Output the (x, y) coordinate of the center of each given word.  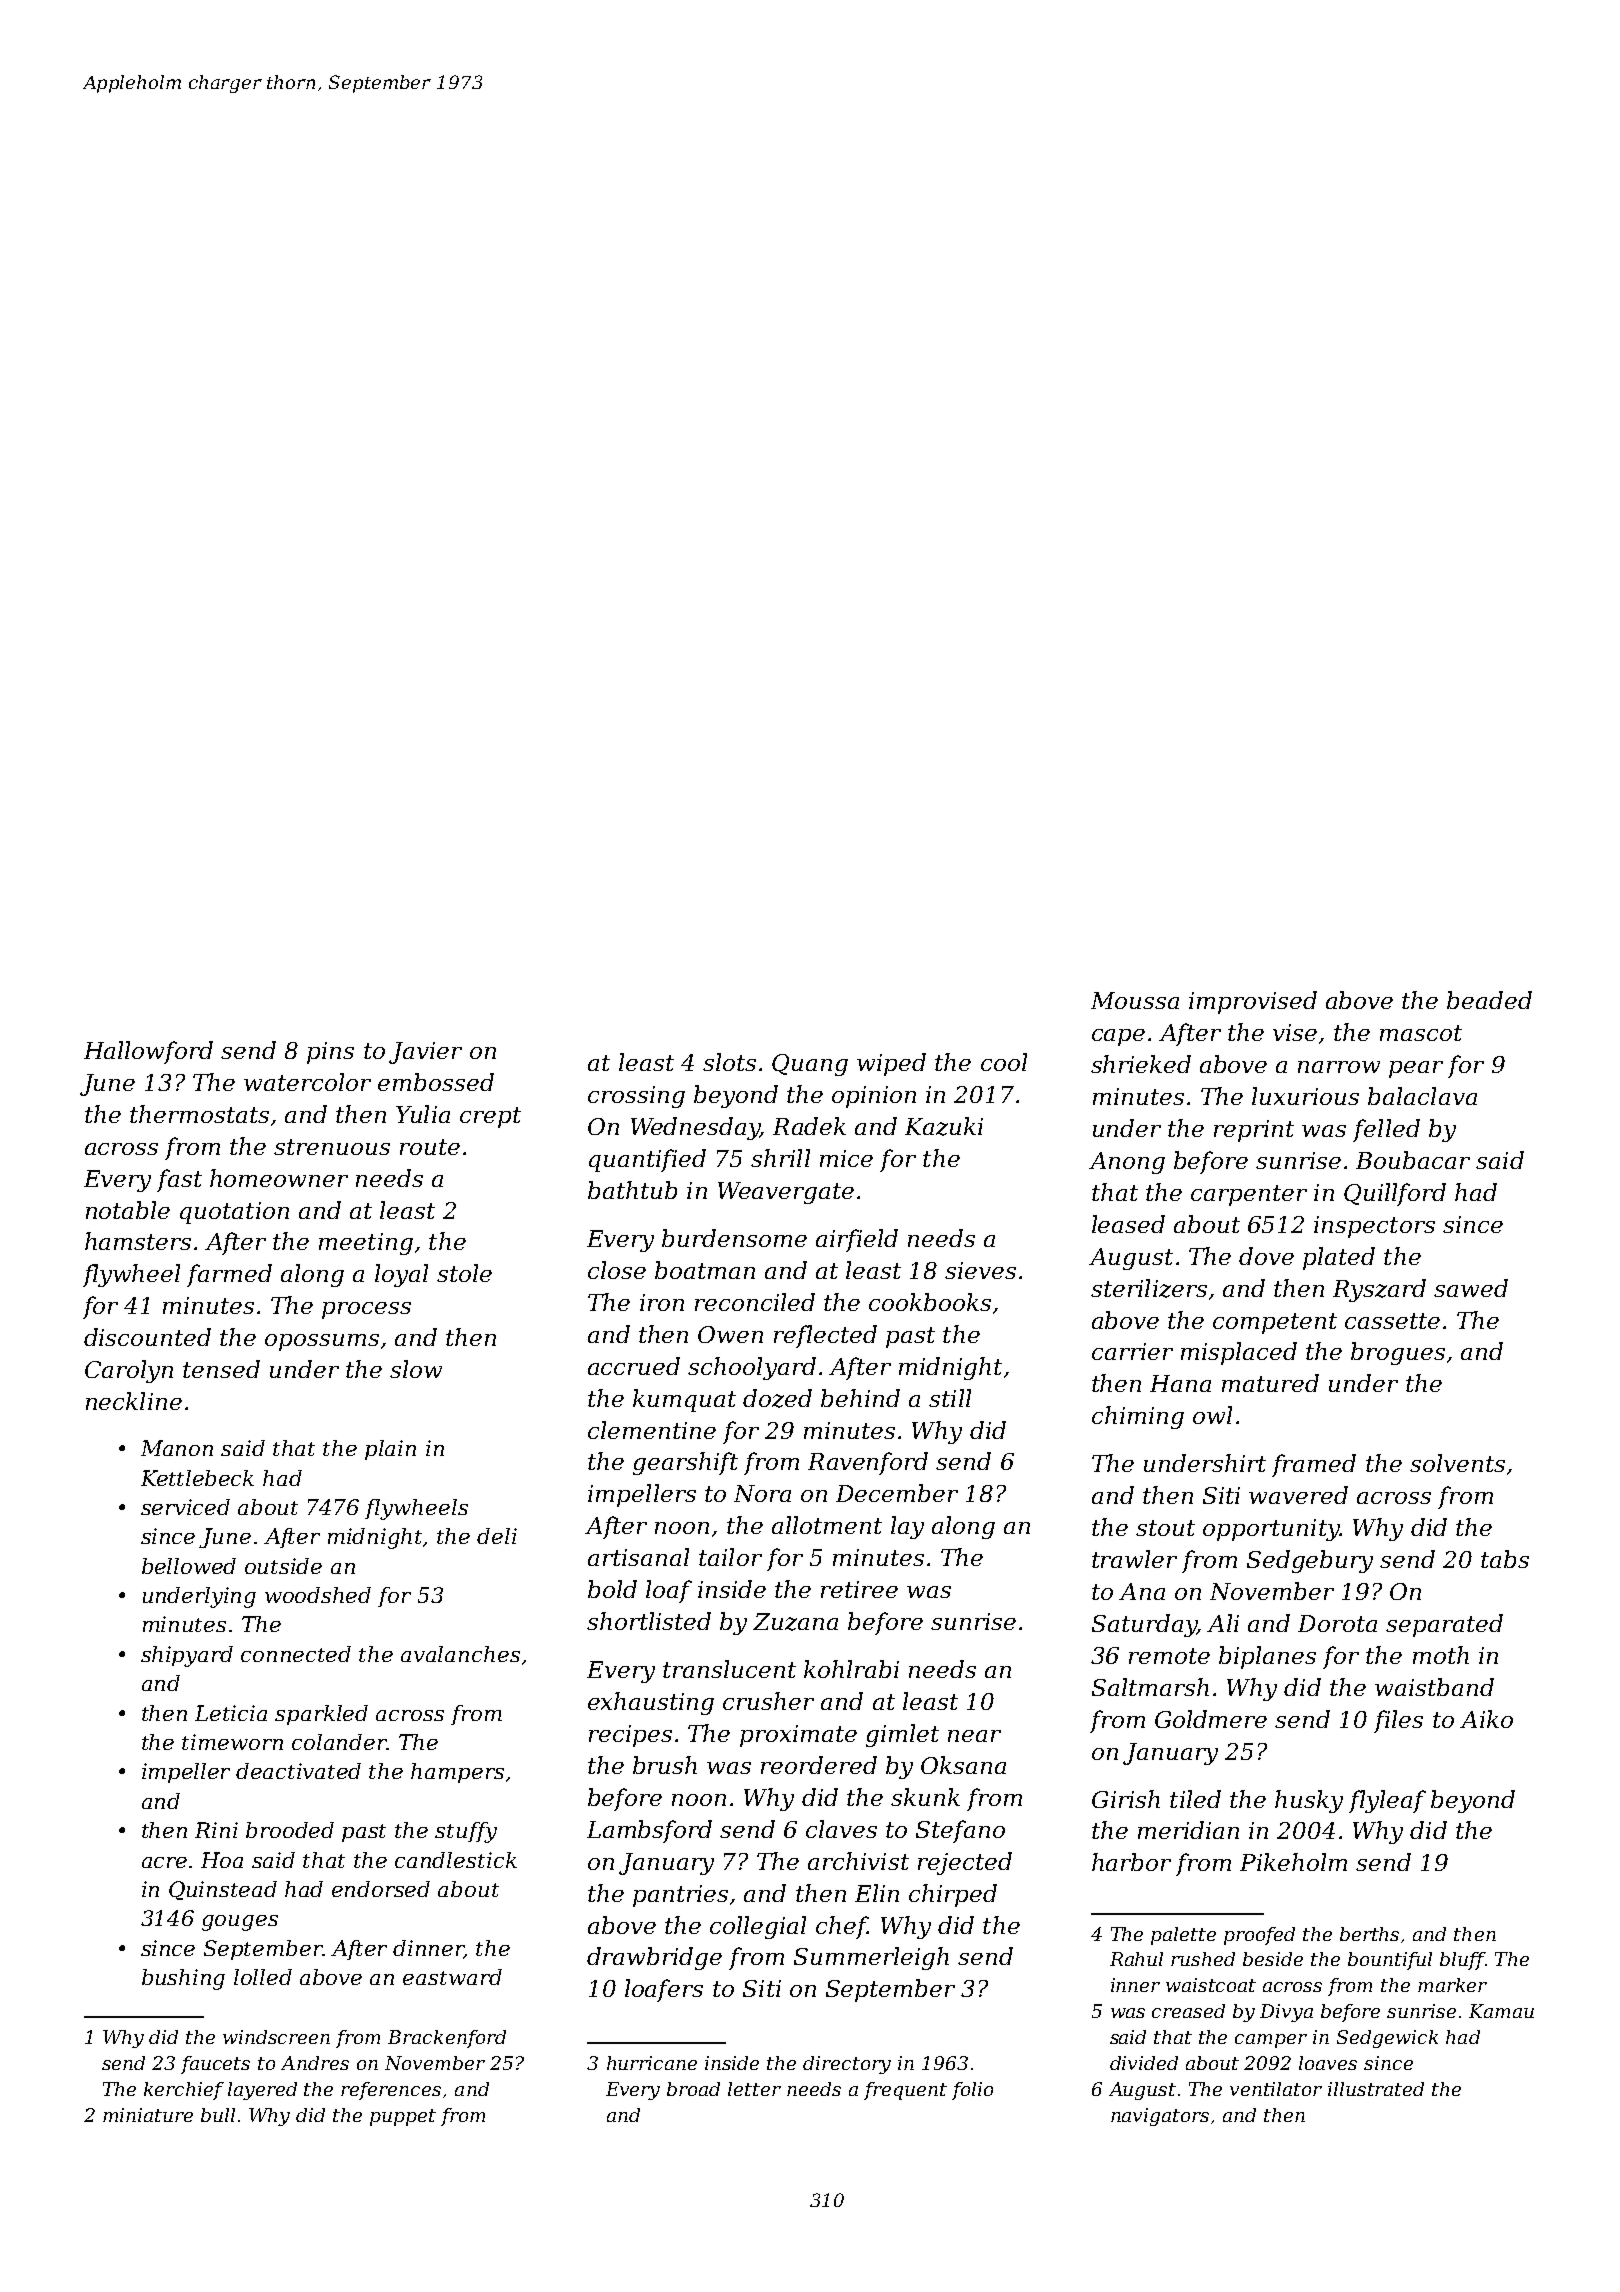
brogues (1398, 1353)
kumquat (684, 1400)
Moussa (1135, 1000)
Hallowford (148, 1052)
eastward (452, 1977)
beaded (1489, 1000)
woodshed (318, 1595)
